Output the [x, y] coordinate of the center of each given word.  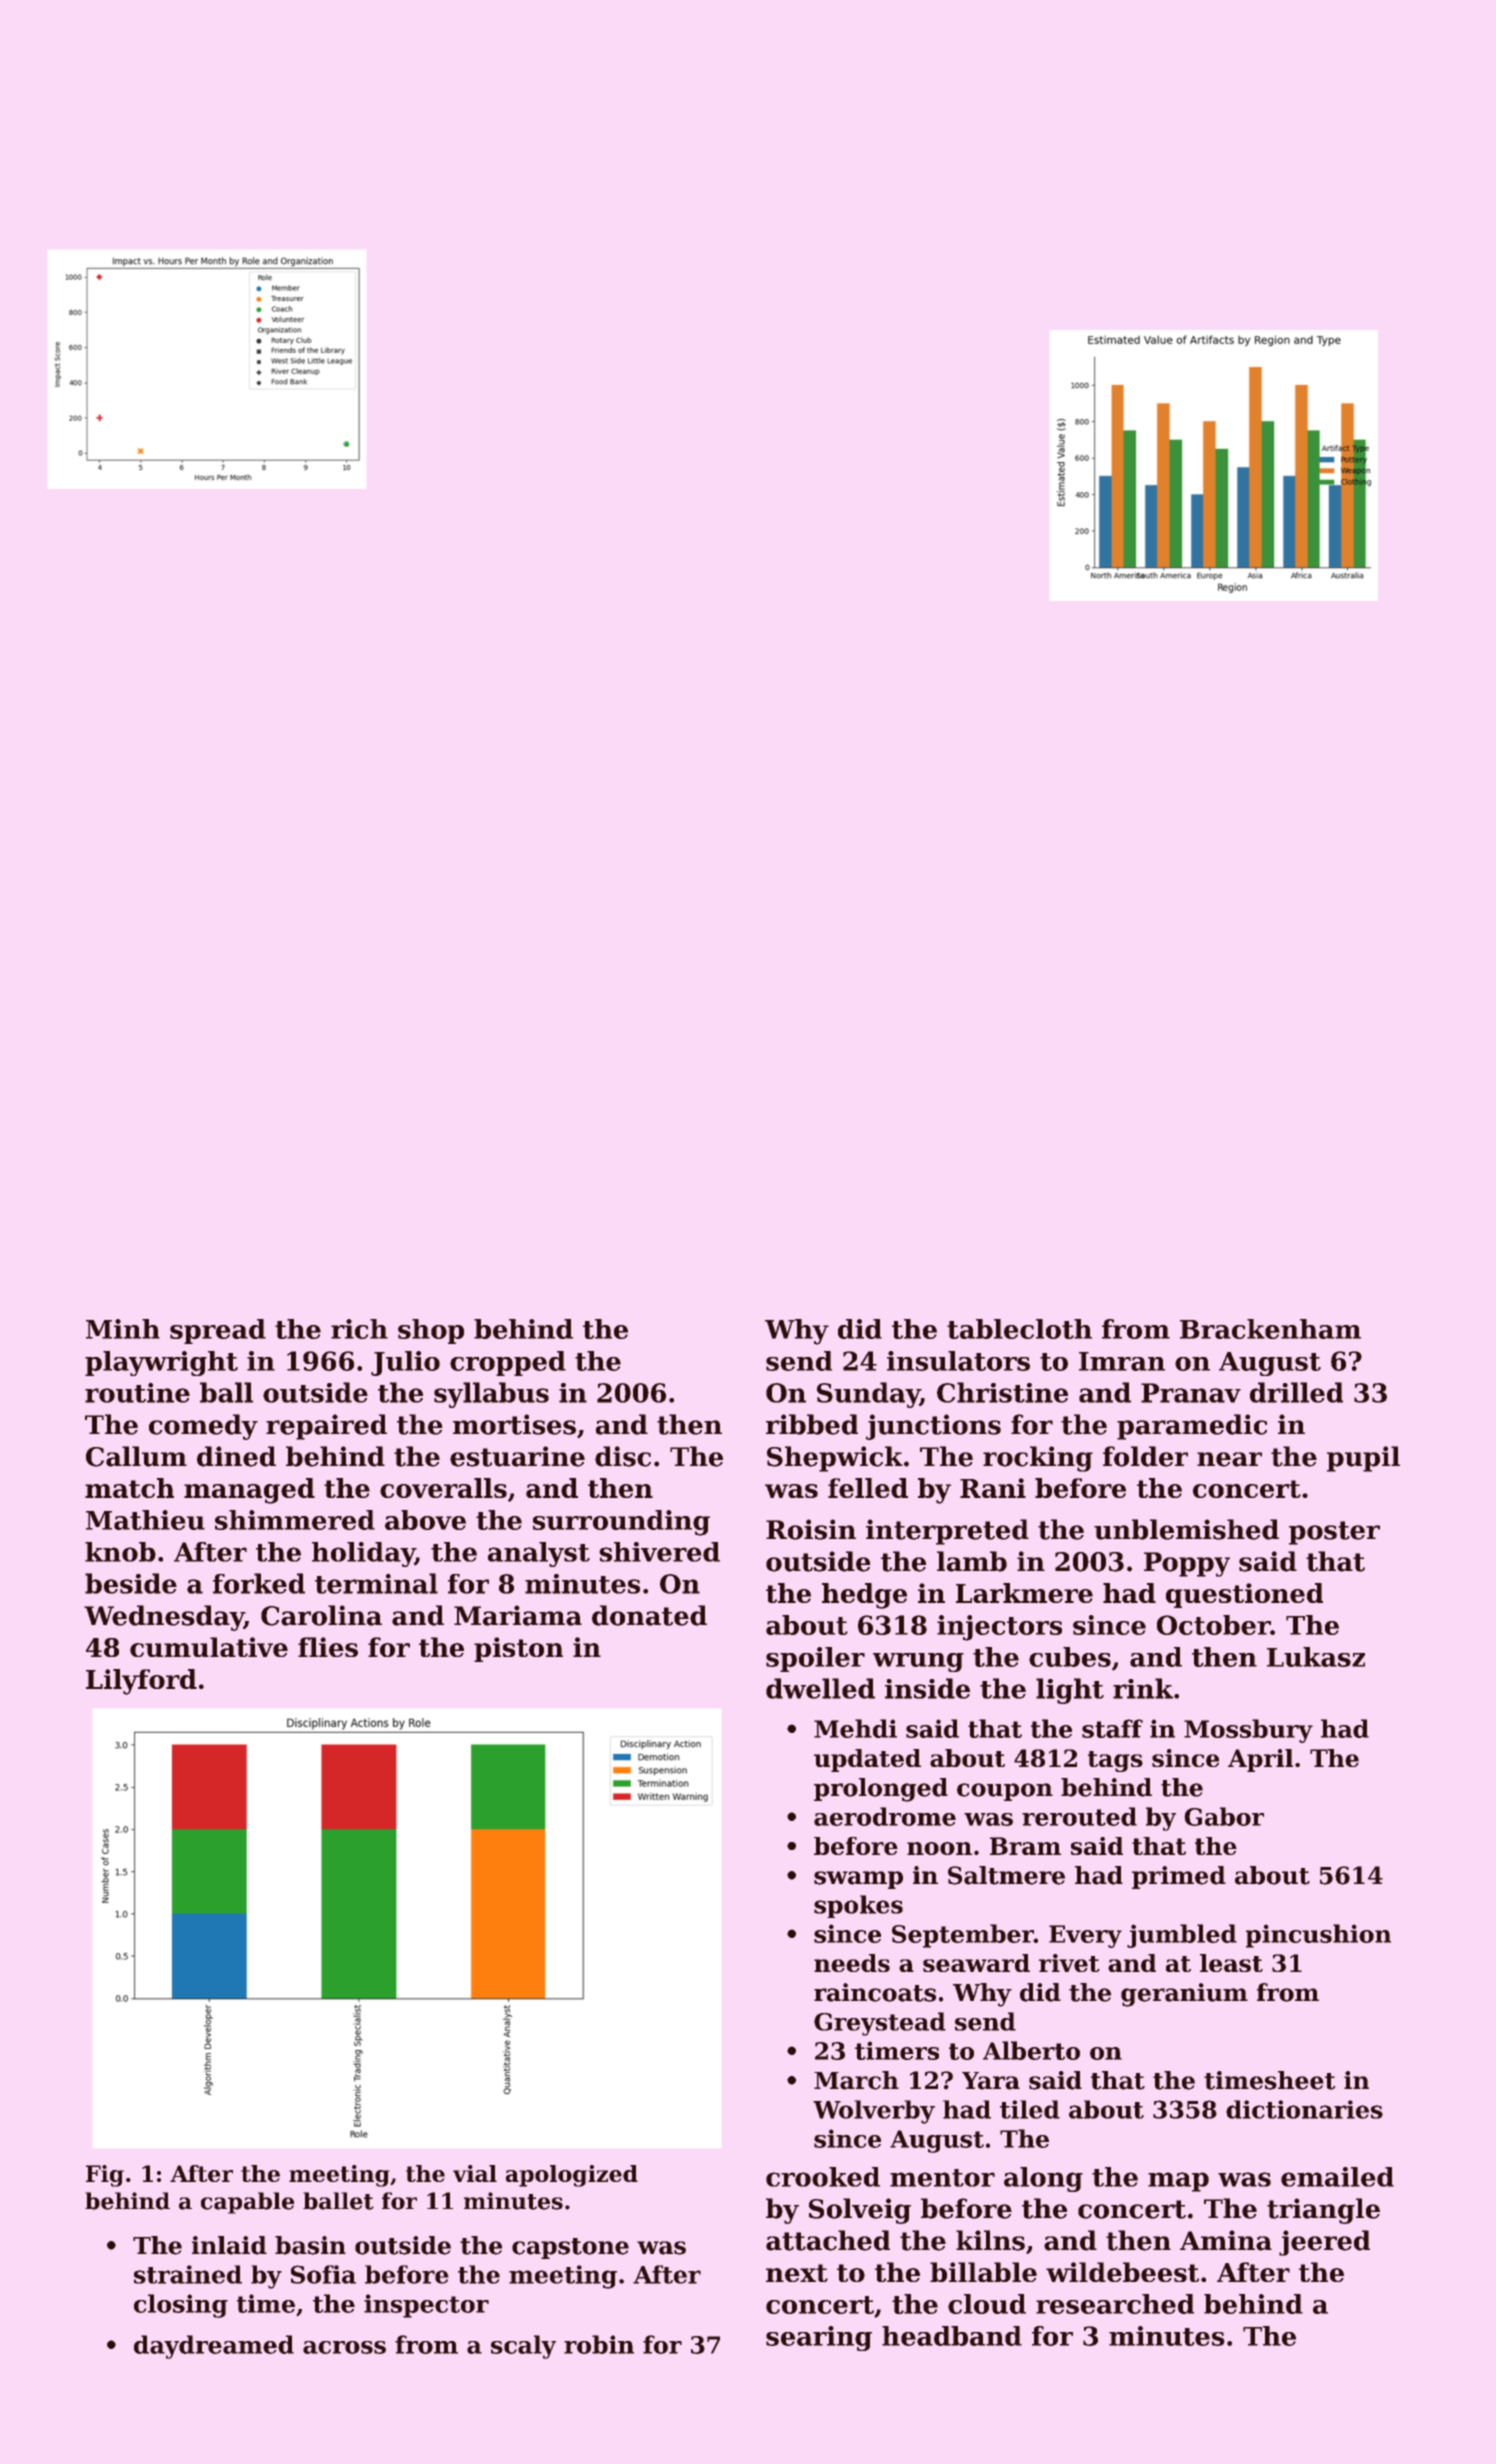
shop [431, 1331]
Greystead [880, 2024]
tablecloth [1019, 1329]
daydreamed [214, 2347]
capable [247, 2203]
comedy [203, 1427]
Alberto [1031, 2050]
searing [819, 2338]
